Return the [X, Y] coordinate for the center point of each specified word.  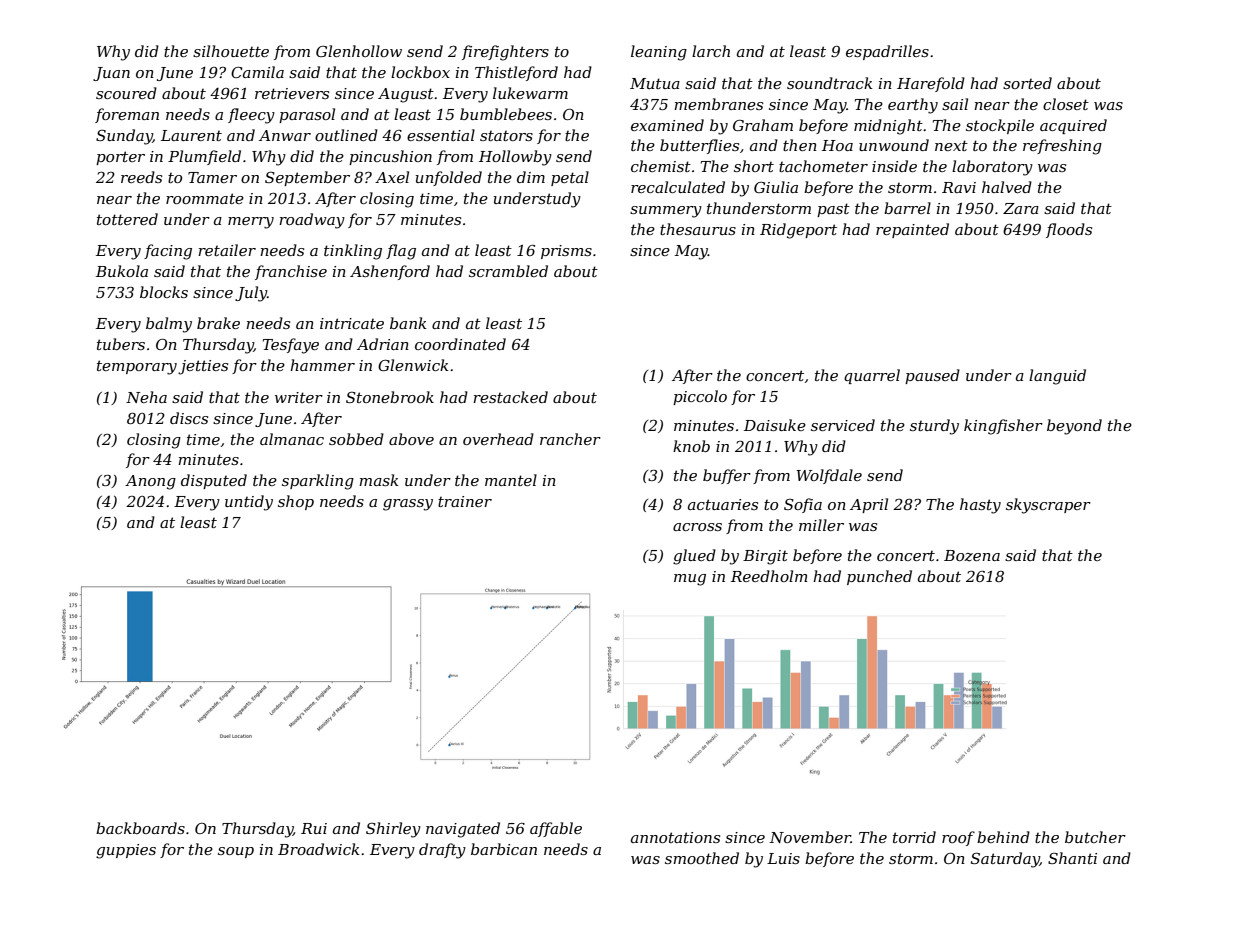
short [754, 166]
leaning [659, 53]
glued [694, 557]
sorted [1027, 83]
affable [556, 829]
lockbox [420, 72]
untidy [249, 503]
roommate [205, 198]
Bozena [972, 556]
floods [1069, 230]
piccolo [700, 397]
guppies [126, 851]
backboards [140, 828]
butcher [1095, 837]
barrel [907, 208]
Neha [146, 397]
